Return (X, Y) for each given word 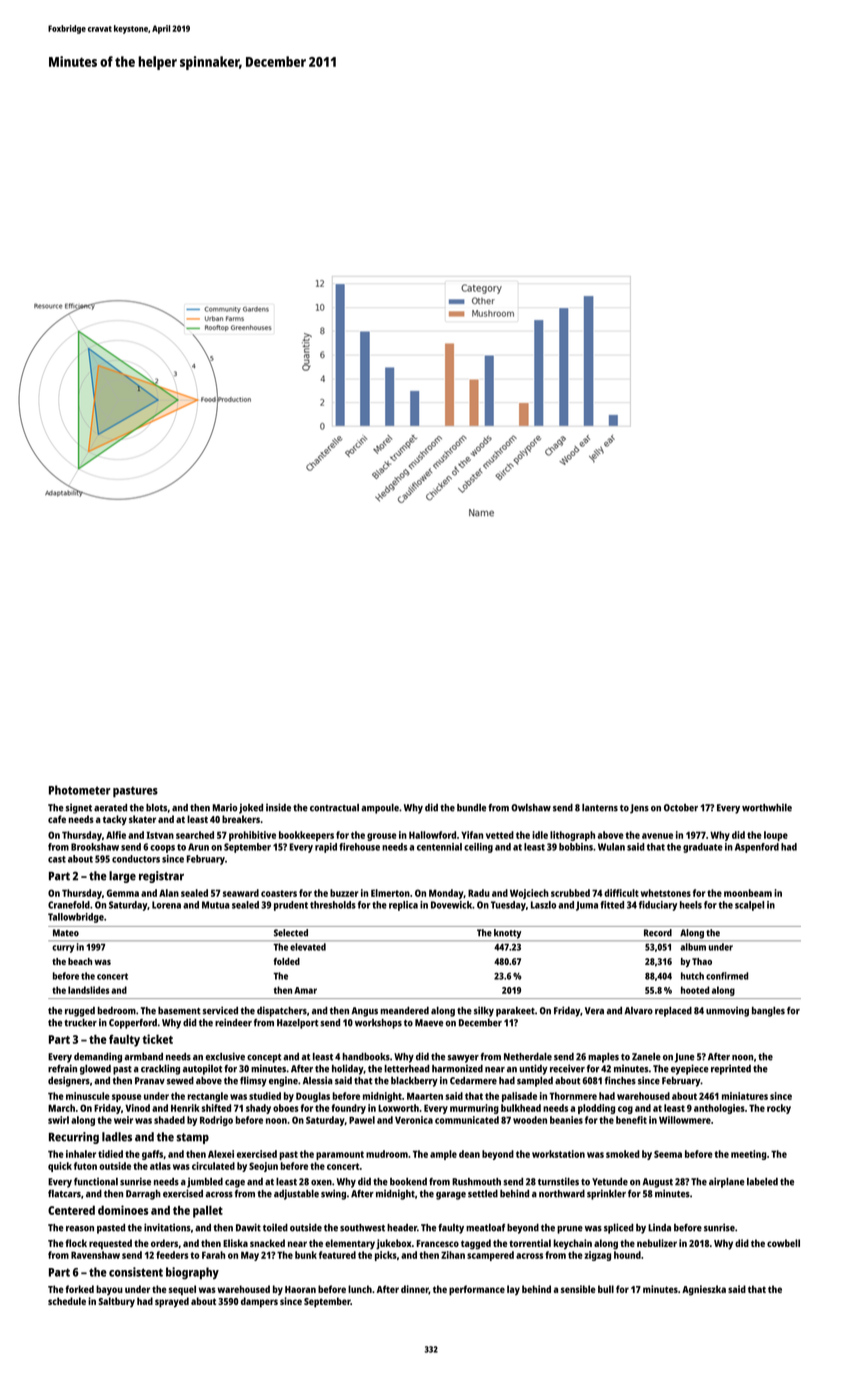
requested (110, 1244)
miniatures (745, 1096)
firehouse (359, 847)
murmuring (474, 1109)
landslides (89, 990)
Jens (639, 809)
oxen (321, 1183)
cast (57, 859)
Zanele (646, 1057)
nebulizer (657, 1243)
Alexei (221, 1154)
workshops (378, 1024)
